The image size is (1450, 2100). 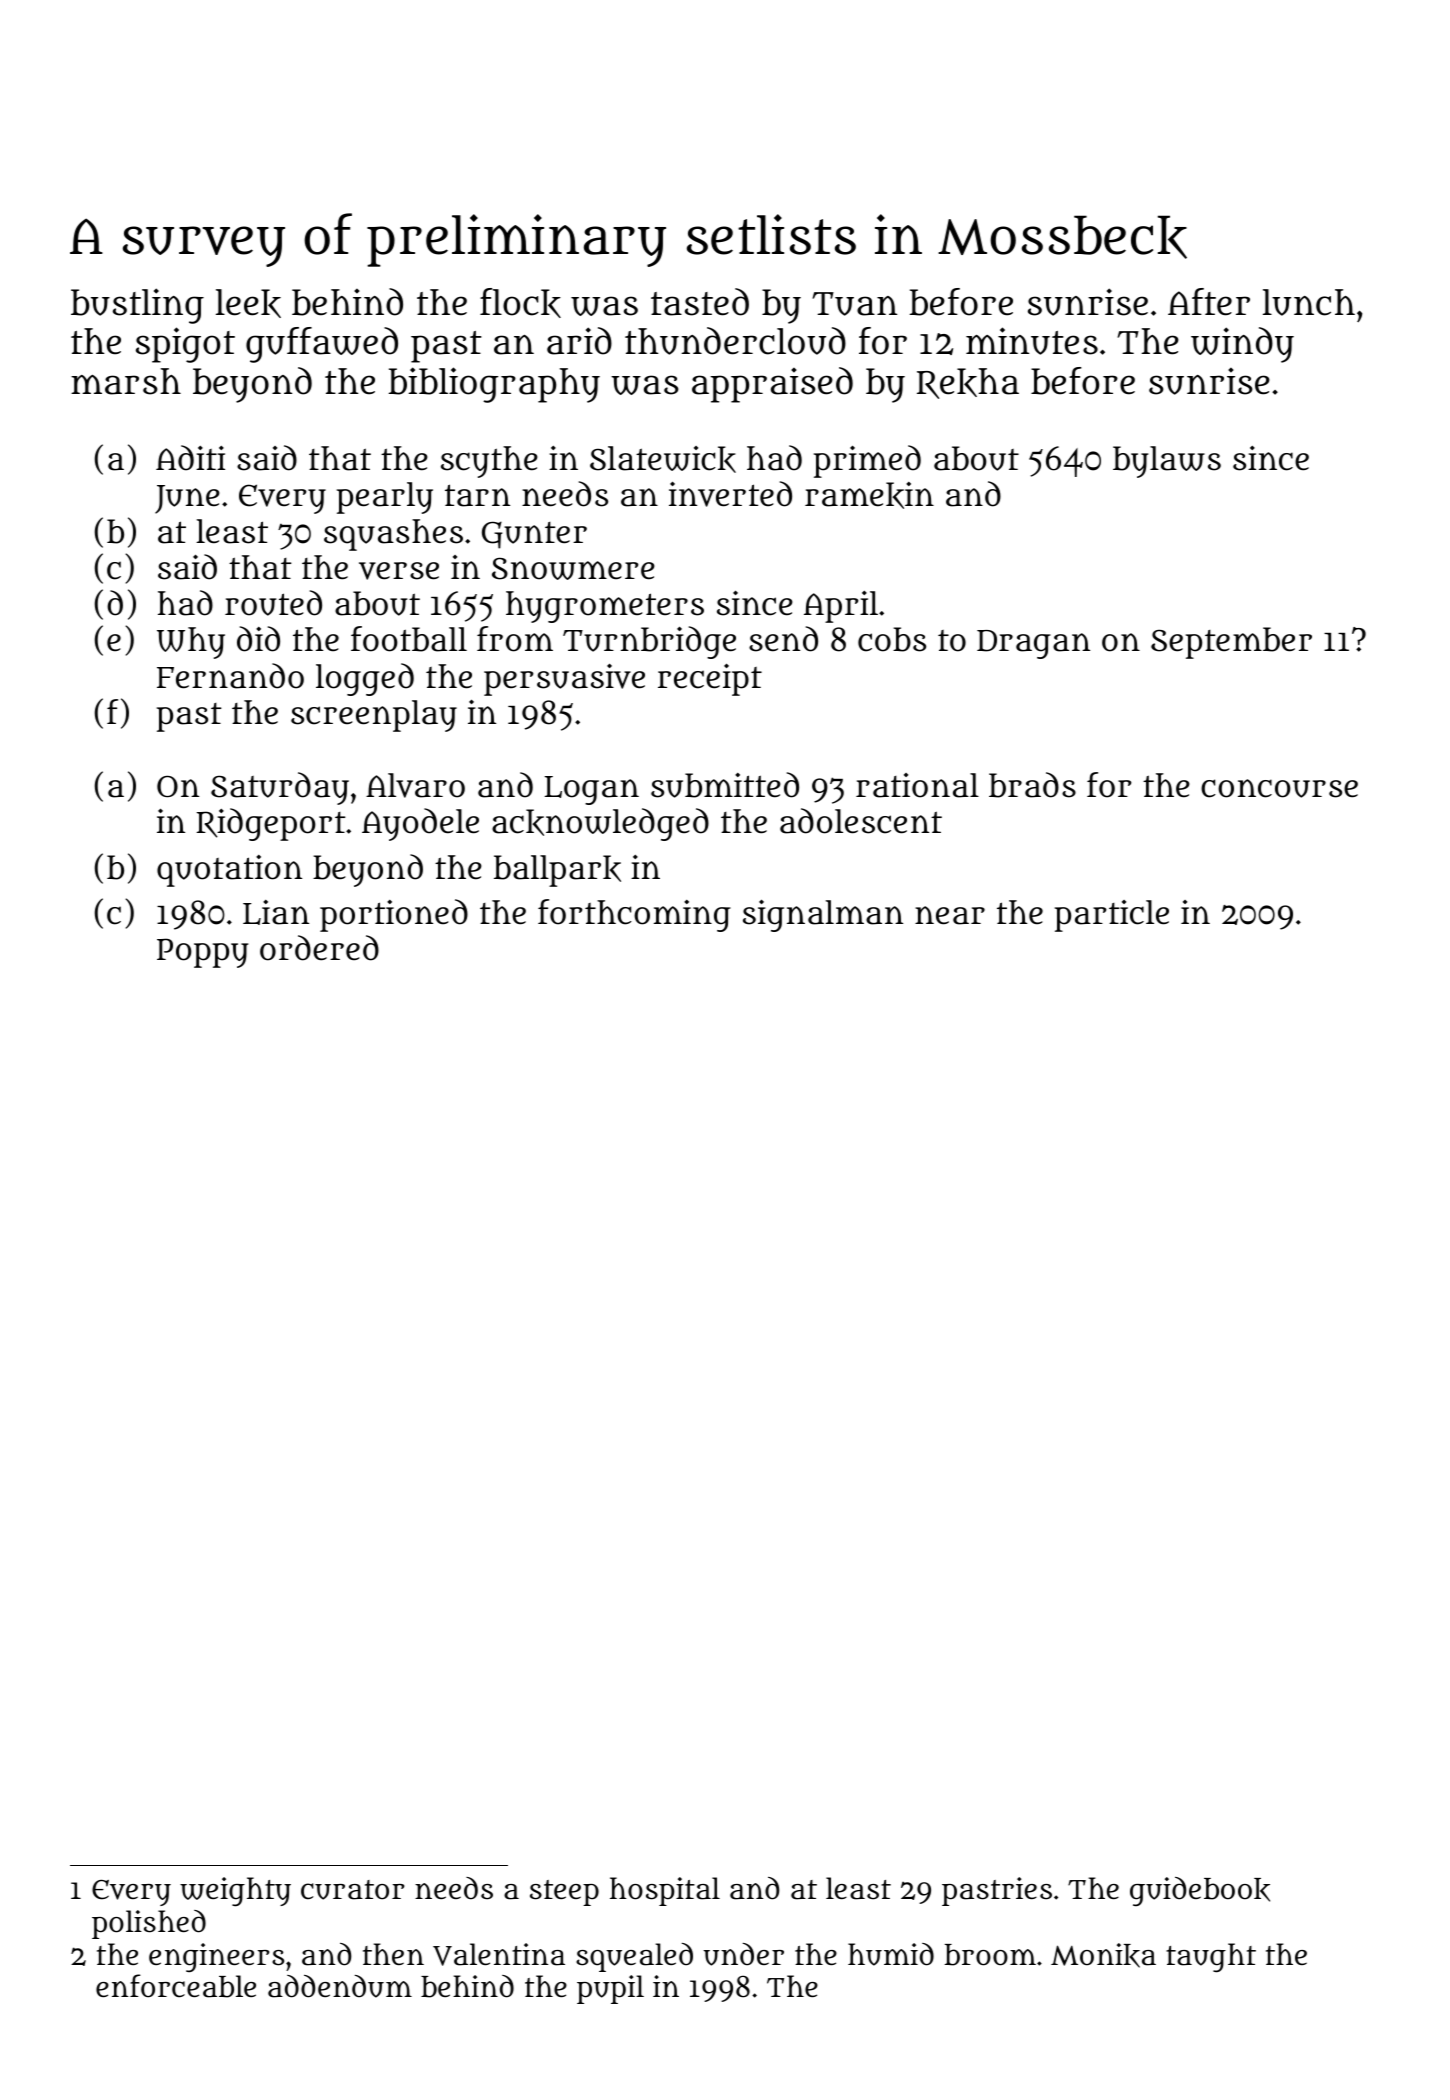 I want to click on Poppy, so click(x=202, y=953).
